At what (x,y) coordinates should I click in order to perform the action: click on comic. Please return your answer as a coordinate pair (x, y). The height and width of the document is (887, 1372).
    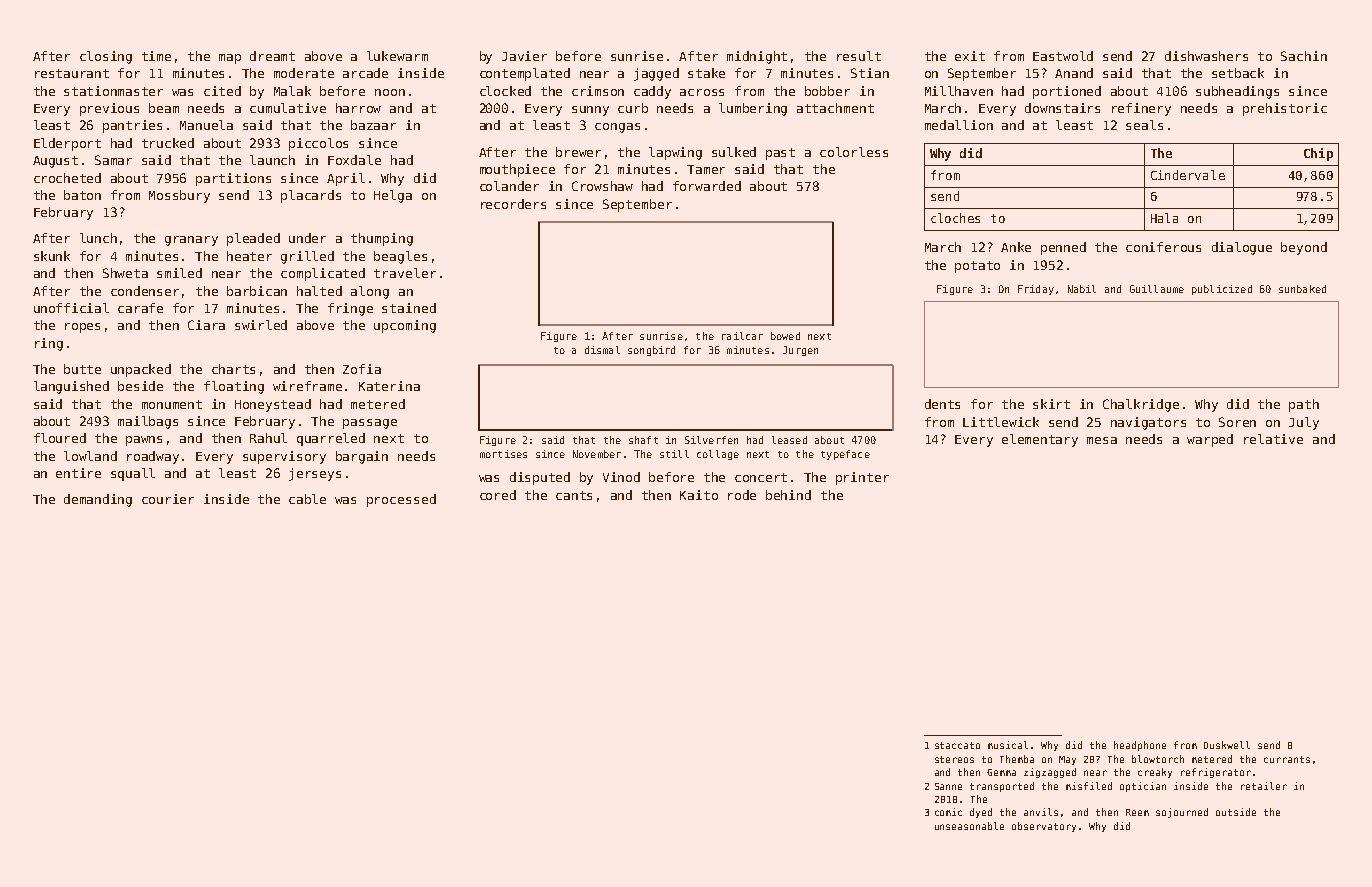
    Looking at the image, I should click on (948, 812).
